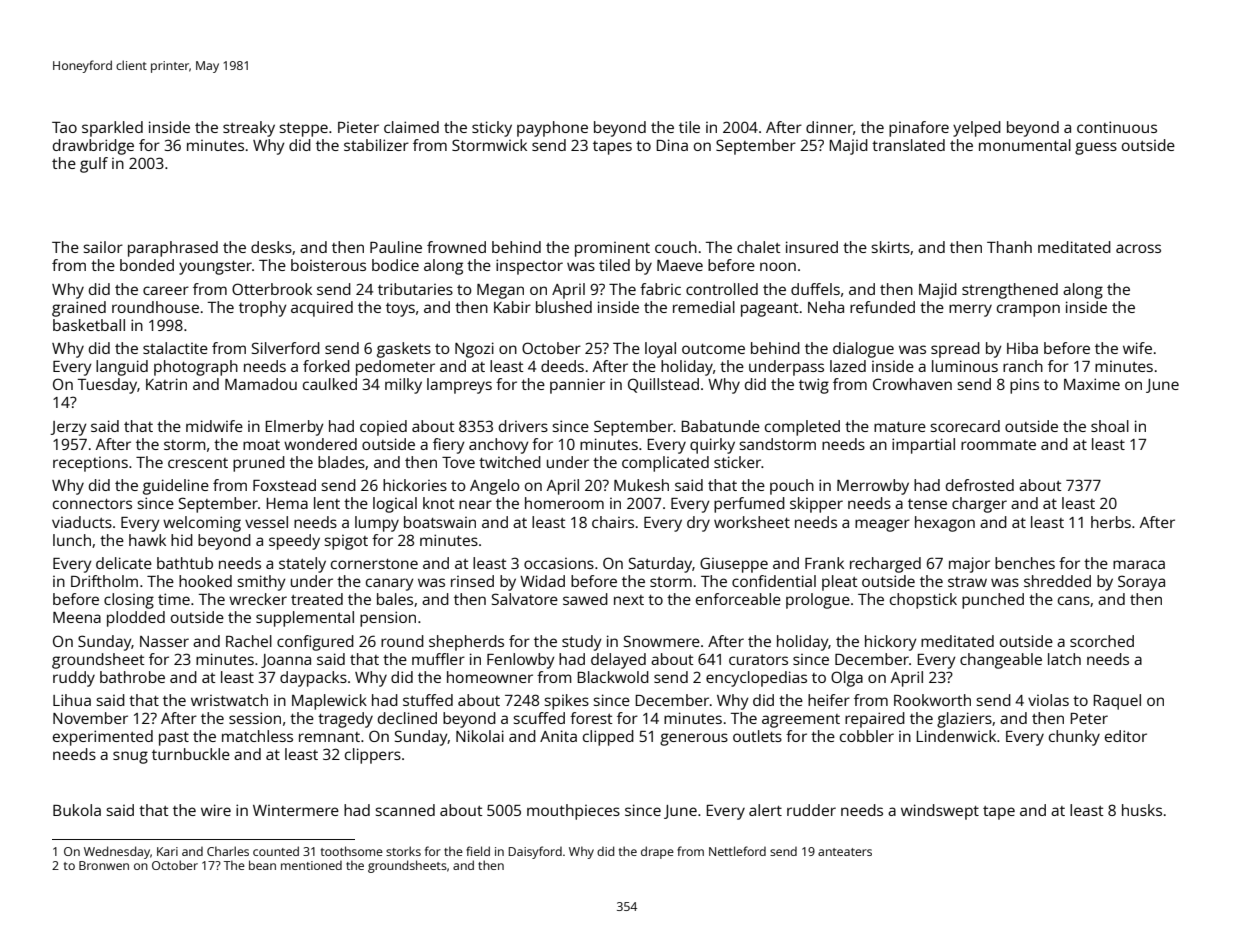  Describe the element at coordinates (1110, 426) in the image. I see `shoal` at that location.
